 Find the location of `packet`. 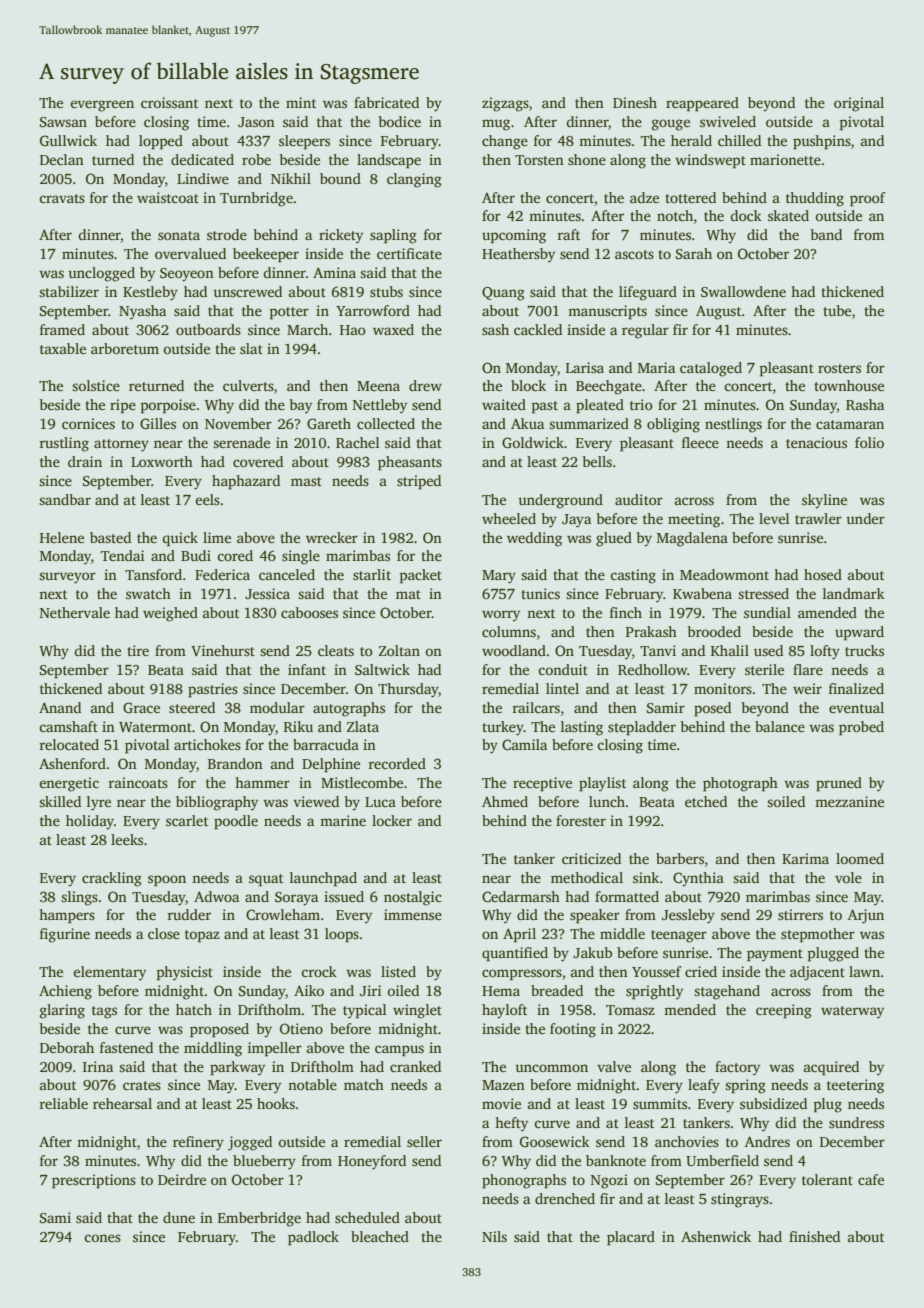

packet is located at coordinates (420, 576).
